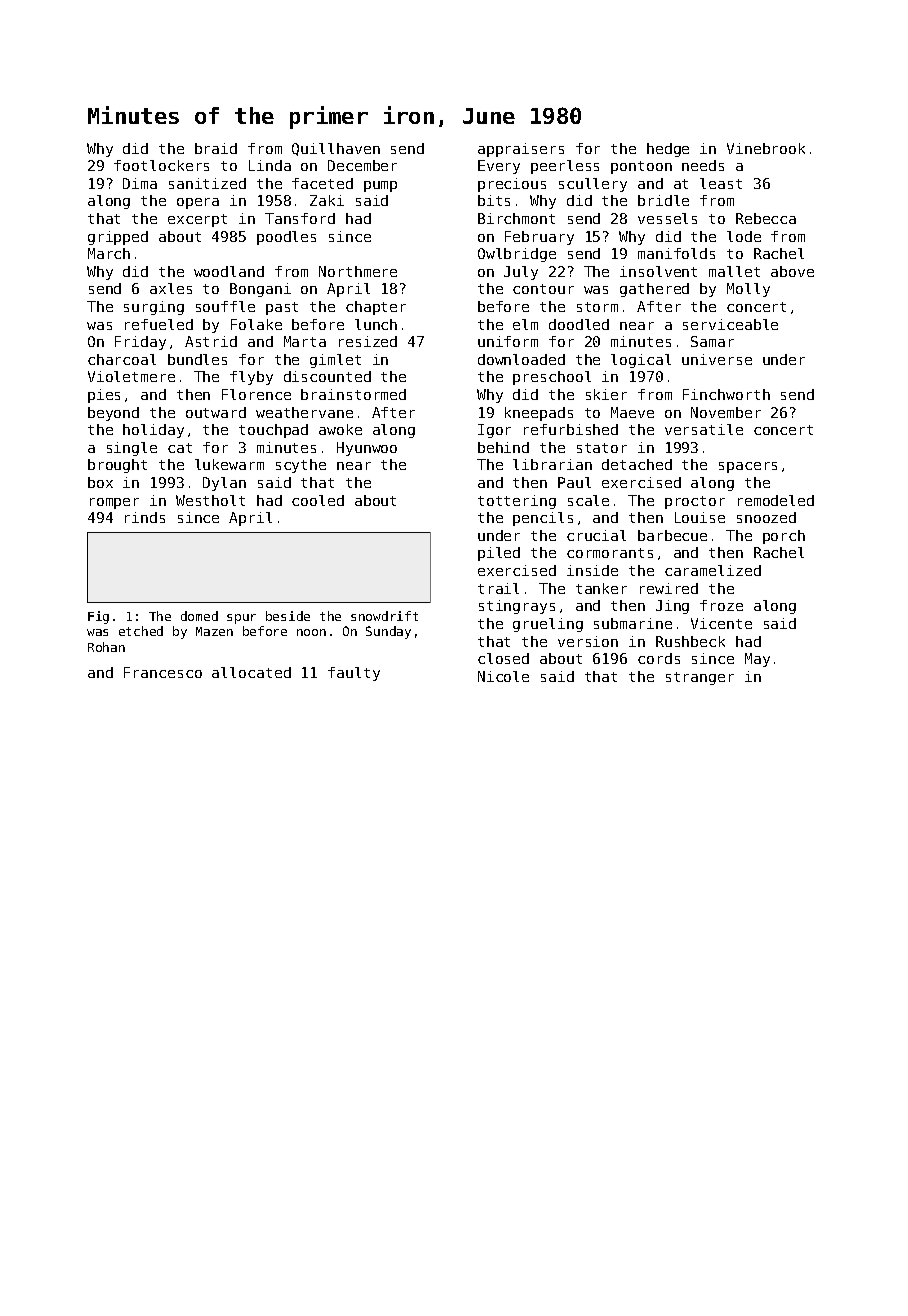 The image size is (908, 1316). What do you see at coordinates (214, 631) in the image?
I see `Mazen` at bounding box center [214, 631].
